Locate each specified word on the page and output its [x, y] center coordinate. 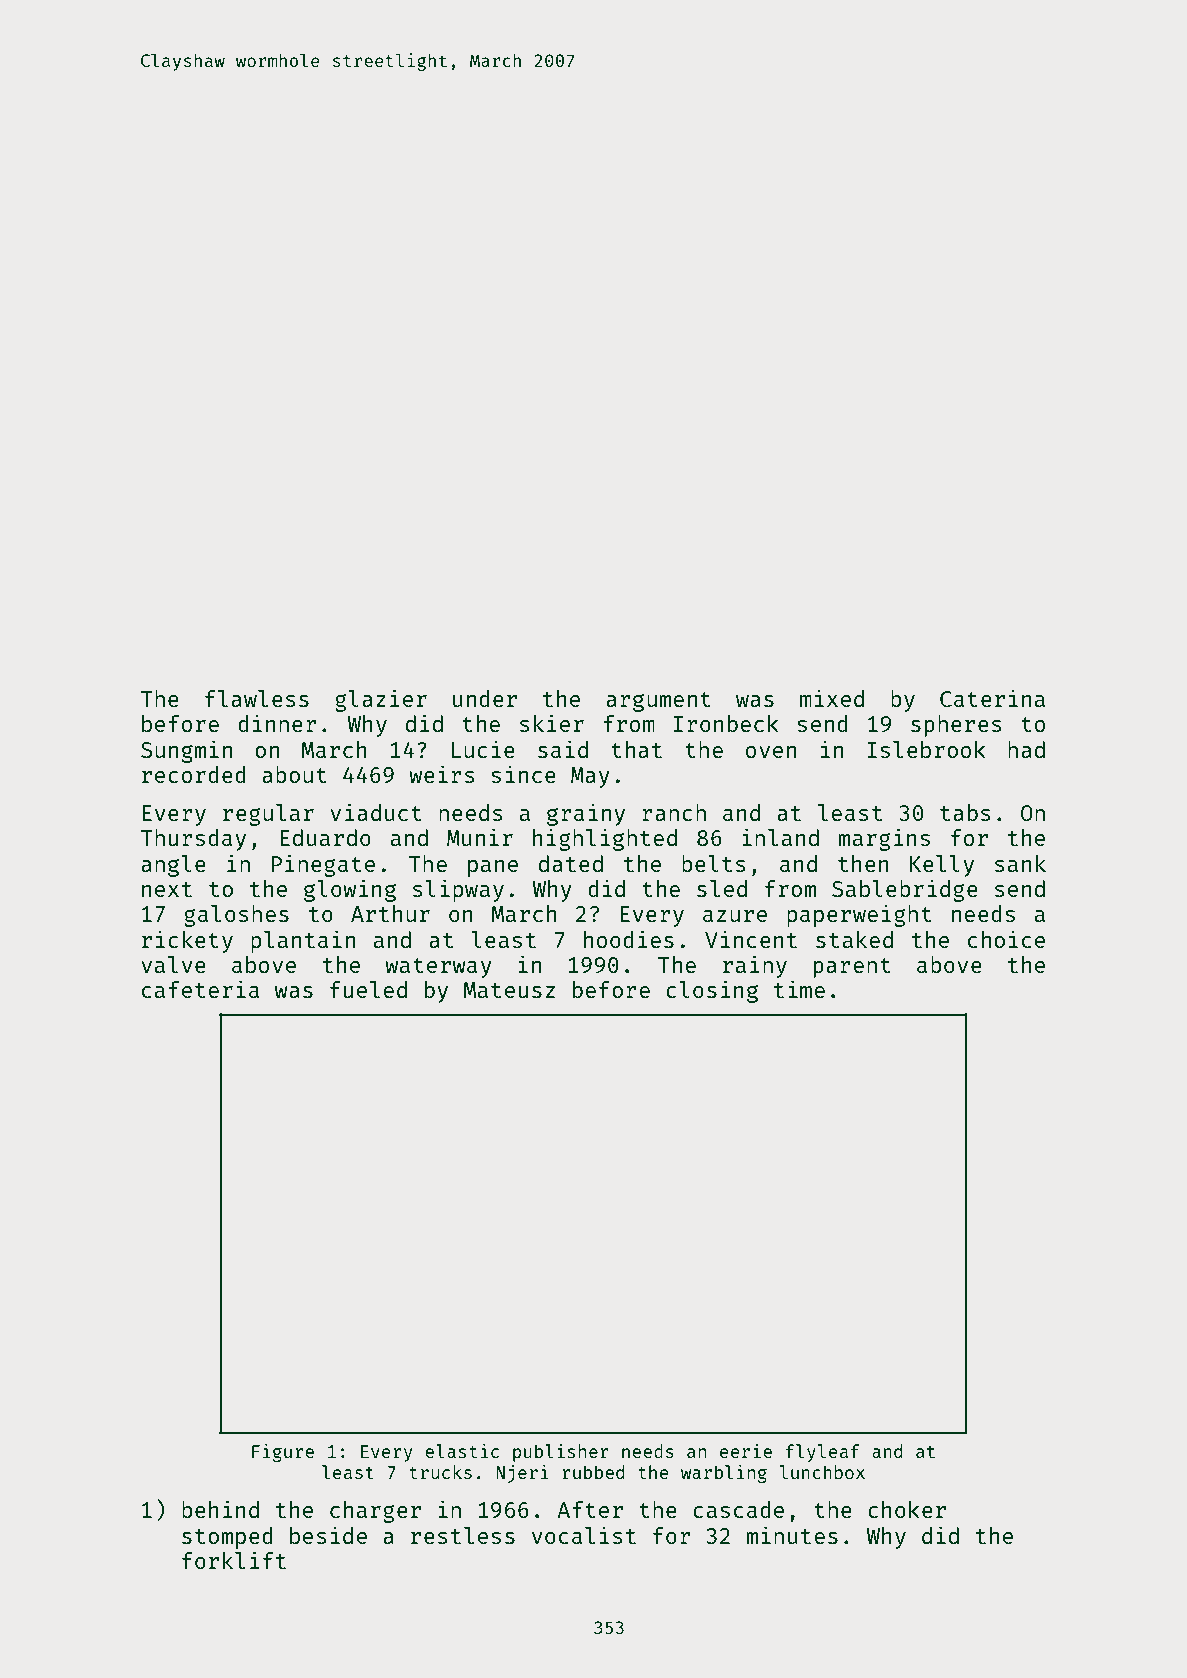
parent [852, 968]
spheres [956, 726]
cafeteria [200, 989]
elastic [462, 1451]
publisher [561, 1453]
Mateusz [509, 990]
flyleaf [822, 1453]
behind [220, 1509]
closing [712, 991]
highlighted [605, 839]
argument [658, 702]
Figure [283, 1453]
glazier [381, 700]
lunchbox [822, 1472]
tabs [965, 812]
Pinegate [323, 865]
